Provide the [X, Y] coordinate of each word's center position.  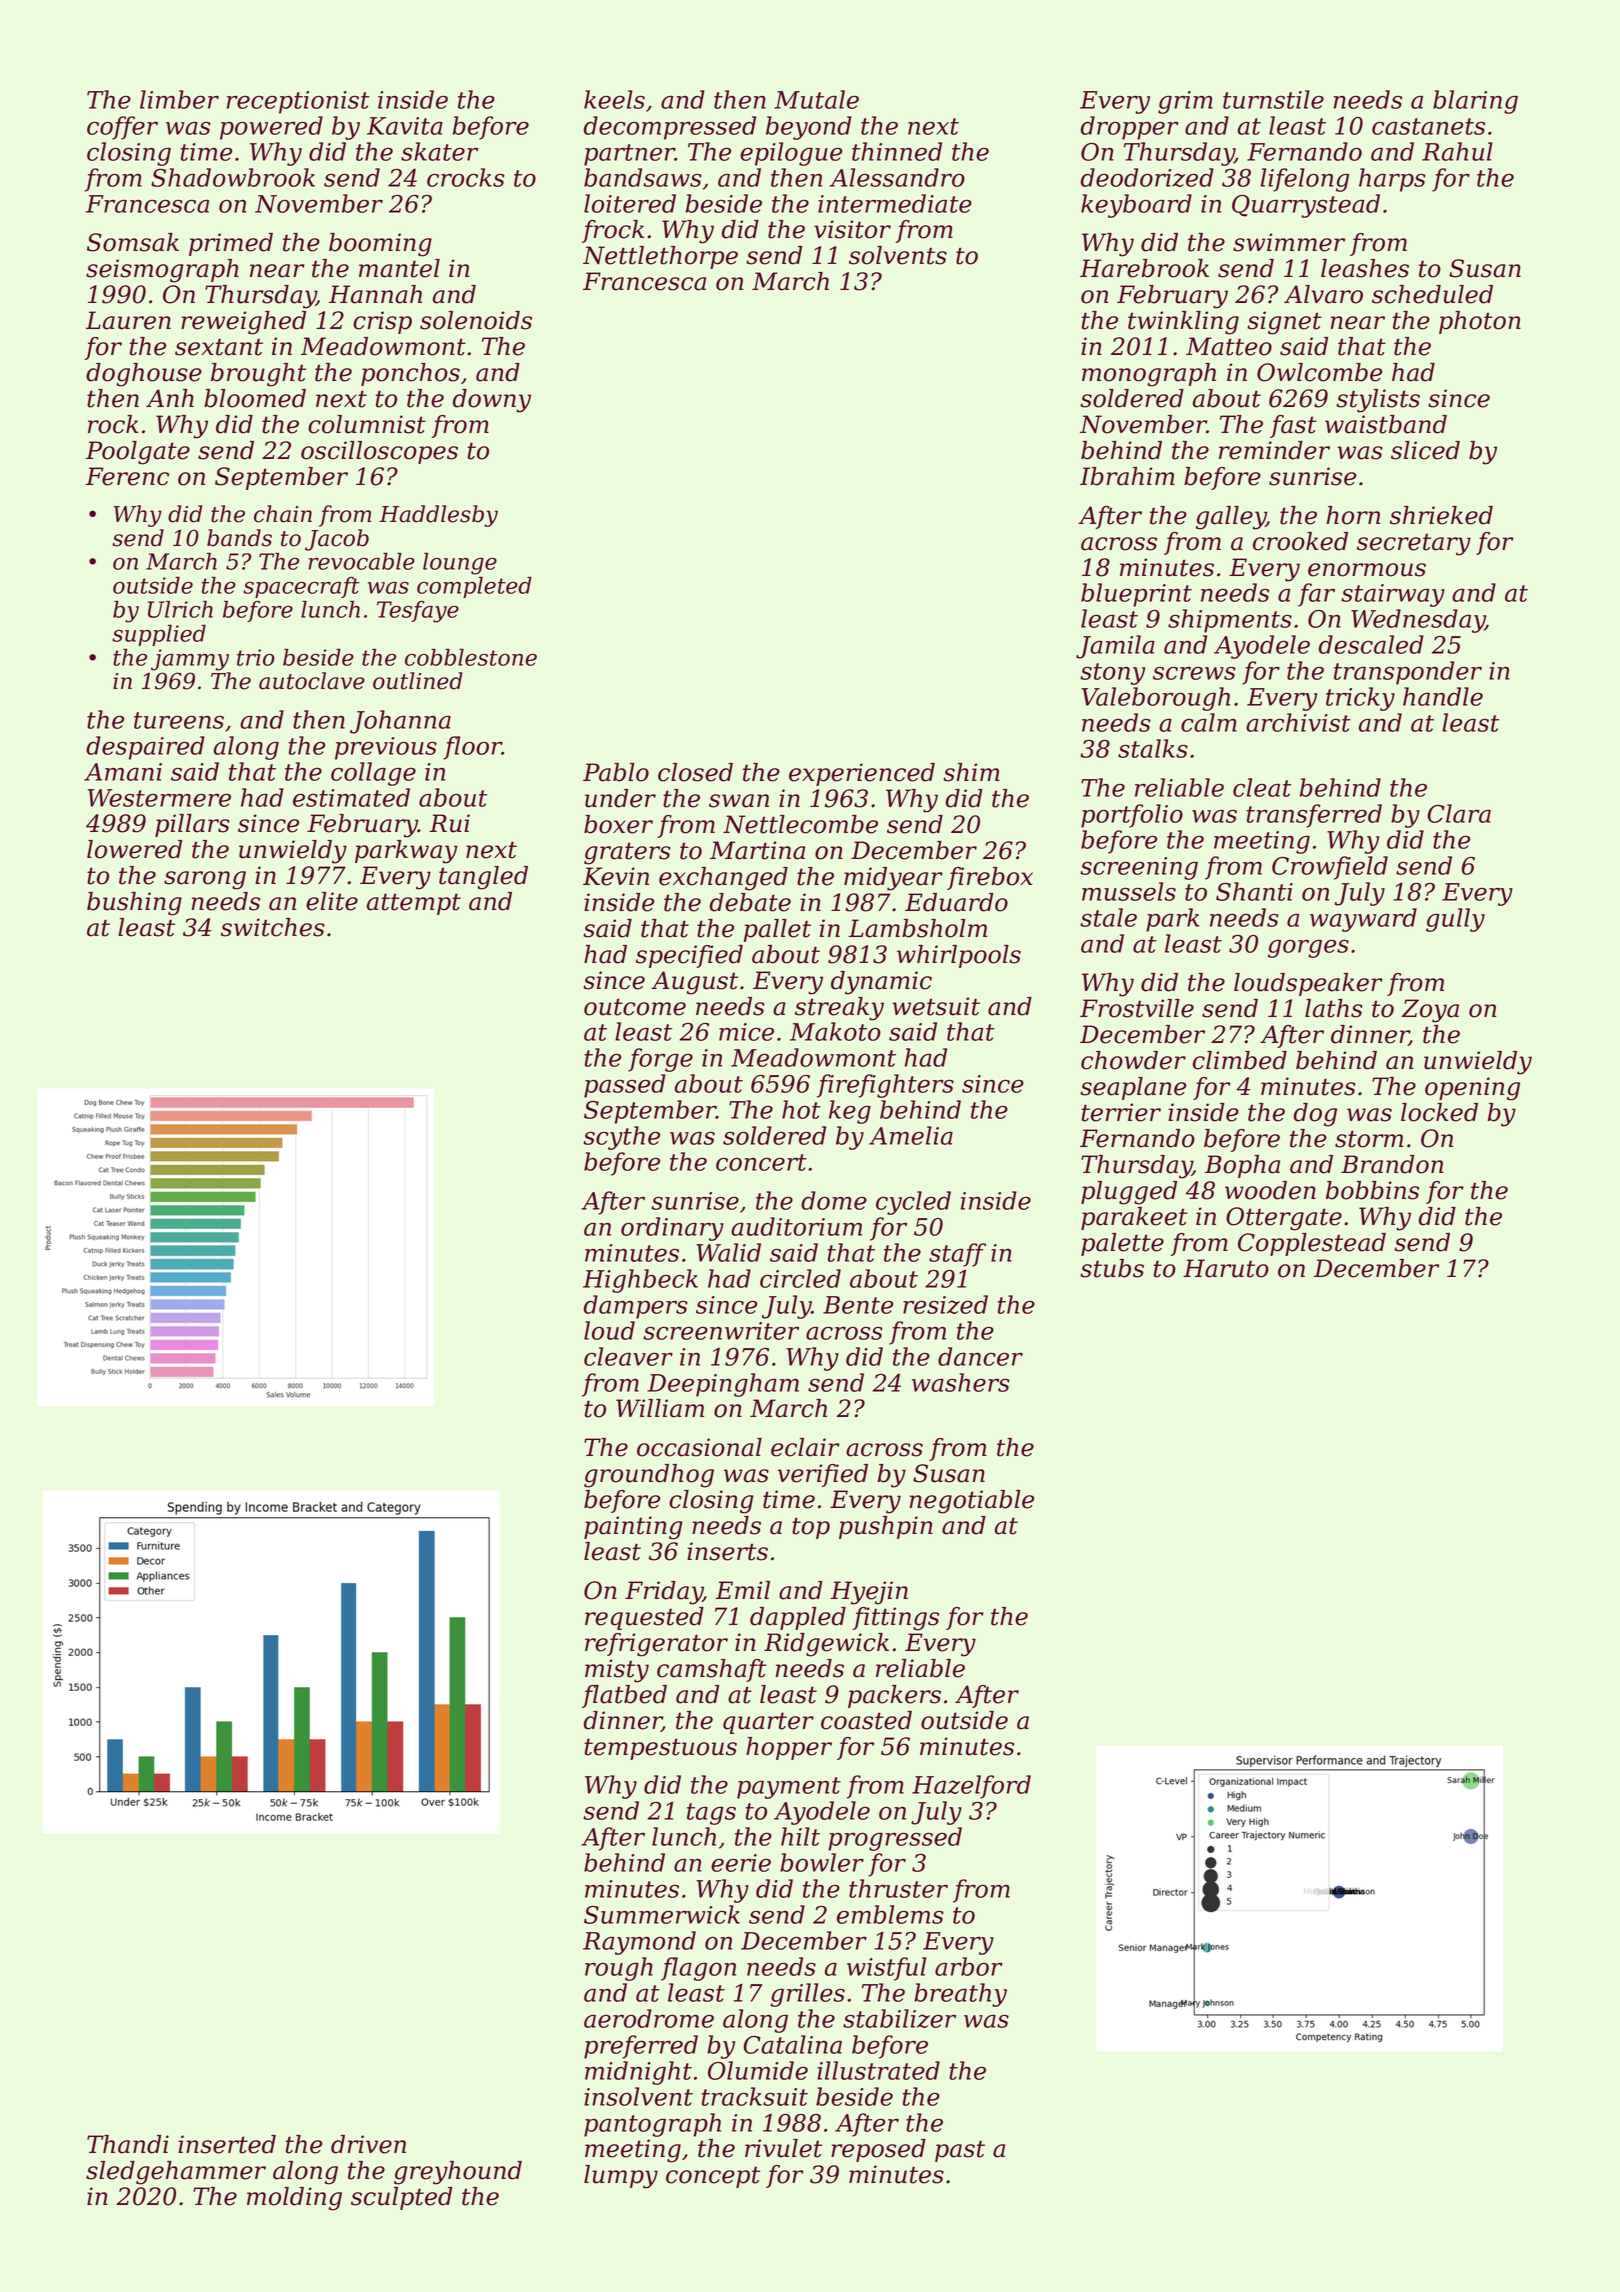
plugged [1129, 1193]
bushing [134, 904]
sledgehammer [176, 2173]
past [960, 2151]
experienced [862, 774]
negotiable [971, 1502]
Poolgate [138, 453]
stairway [1393, 595]
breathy [960, 1995]
